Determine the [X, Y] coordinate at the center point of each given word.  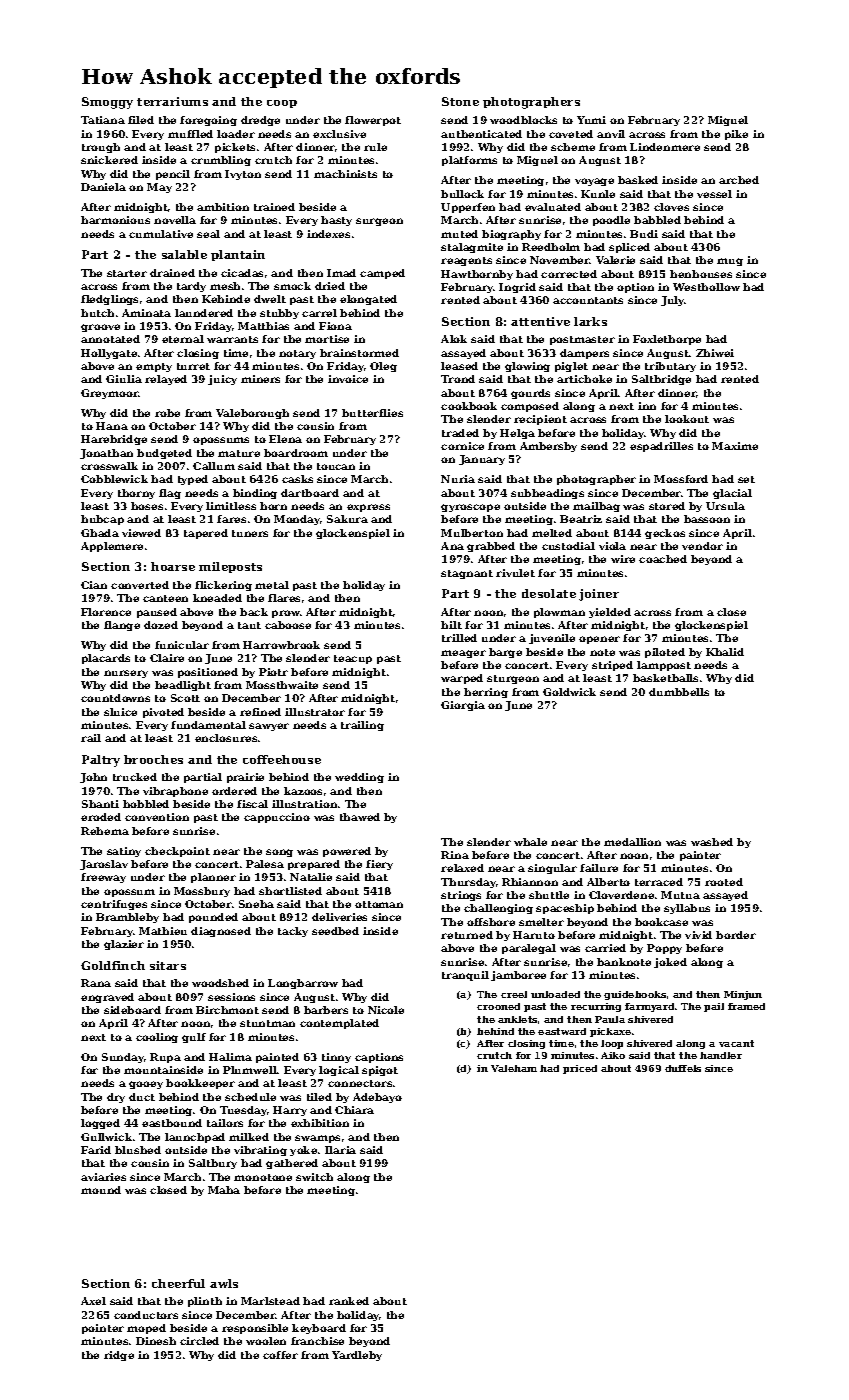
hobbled [146, 804]
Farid [96, 1150]
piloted [665, 653]
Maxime [735, 446]
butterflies [372, 413]
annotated [110, 339]
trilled [459, 638]
